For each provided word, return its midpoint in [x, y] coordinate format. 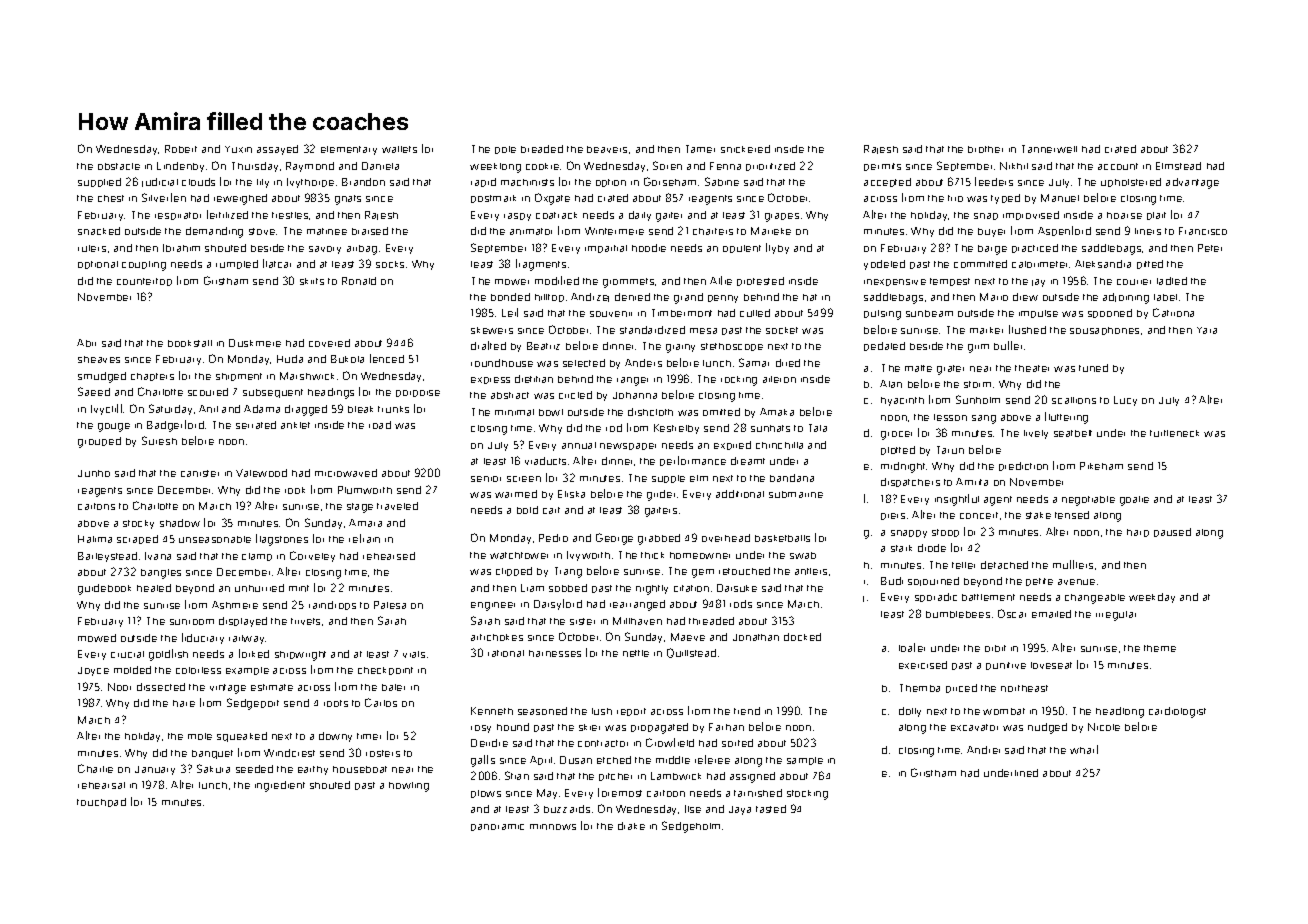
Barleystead [107, 557]
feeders [994, 181]
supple [668, 479]
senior [486, 479]
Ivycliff [107, 409]
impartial [606, 249]
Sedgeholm [691, 827]
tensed [1072, 515]
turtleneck [1174, 433]
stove [262, 231]
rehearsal [101, 785]
